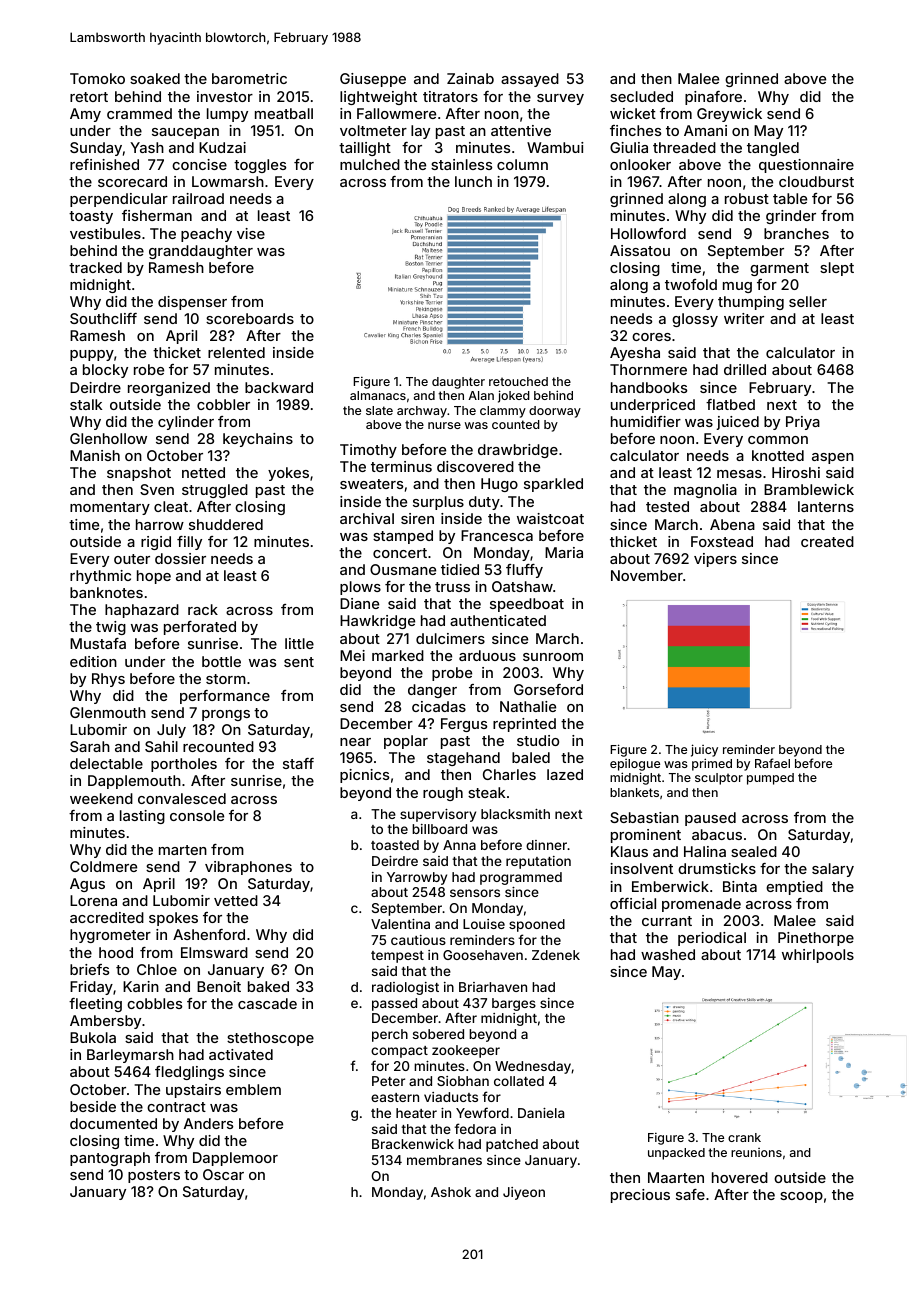 This screenshot has width=924, height=1308. I want to click on yokes, so click(288, 474).
